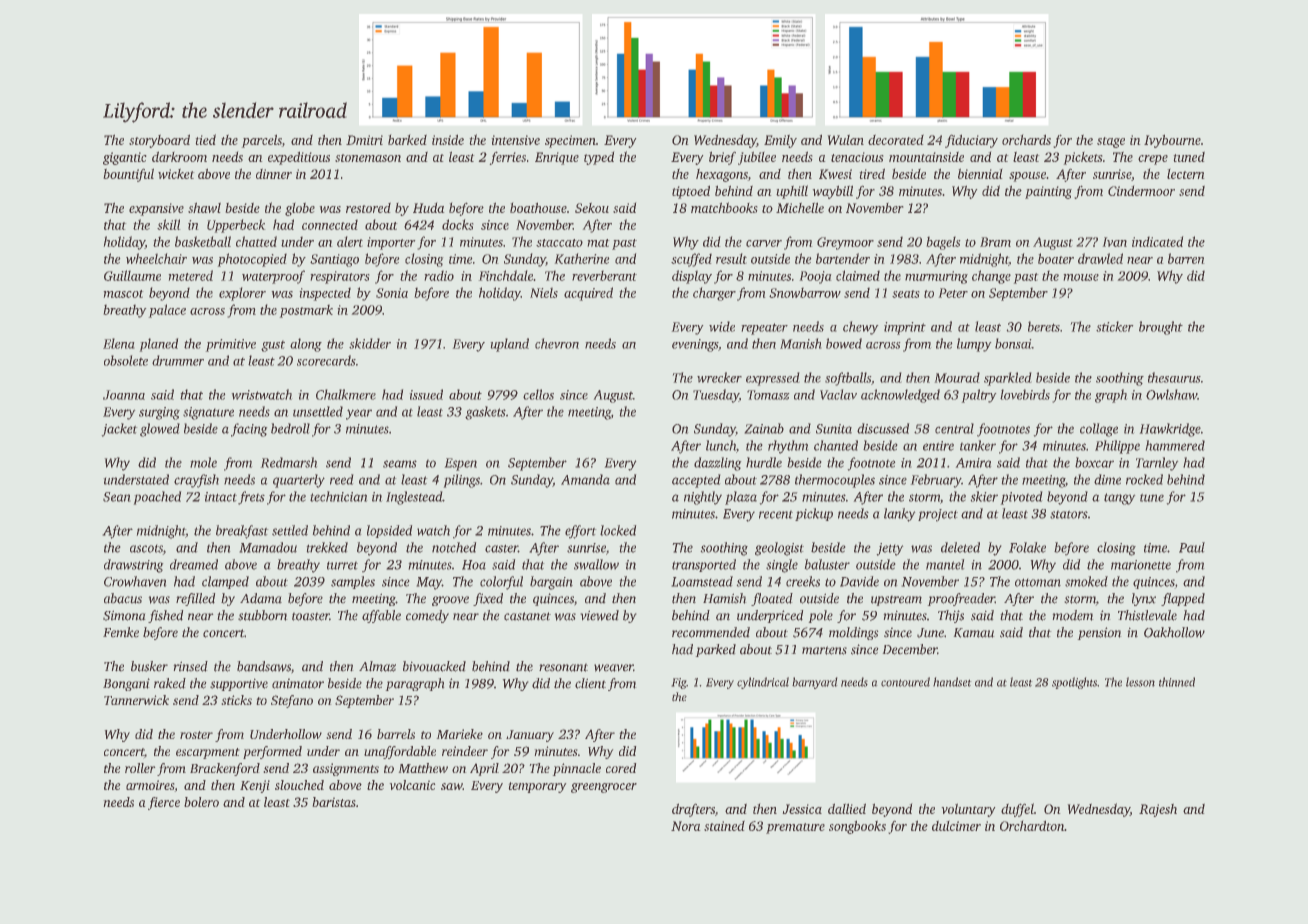 The height and width of the image is (924, 1308). Describe the element at coordinates (795, 828) in the image. I see `premature` at that location.
